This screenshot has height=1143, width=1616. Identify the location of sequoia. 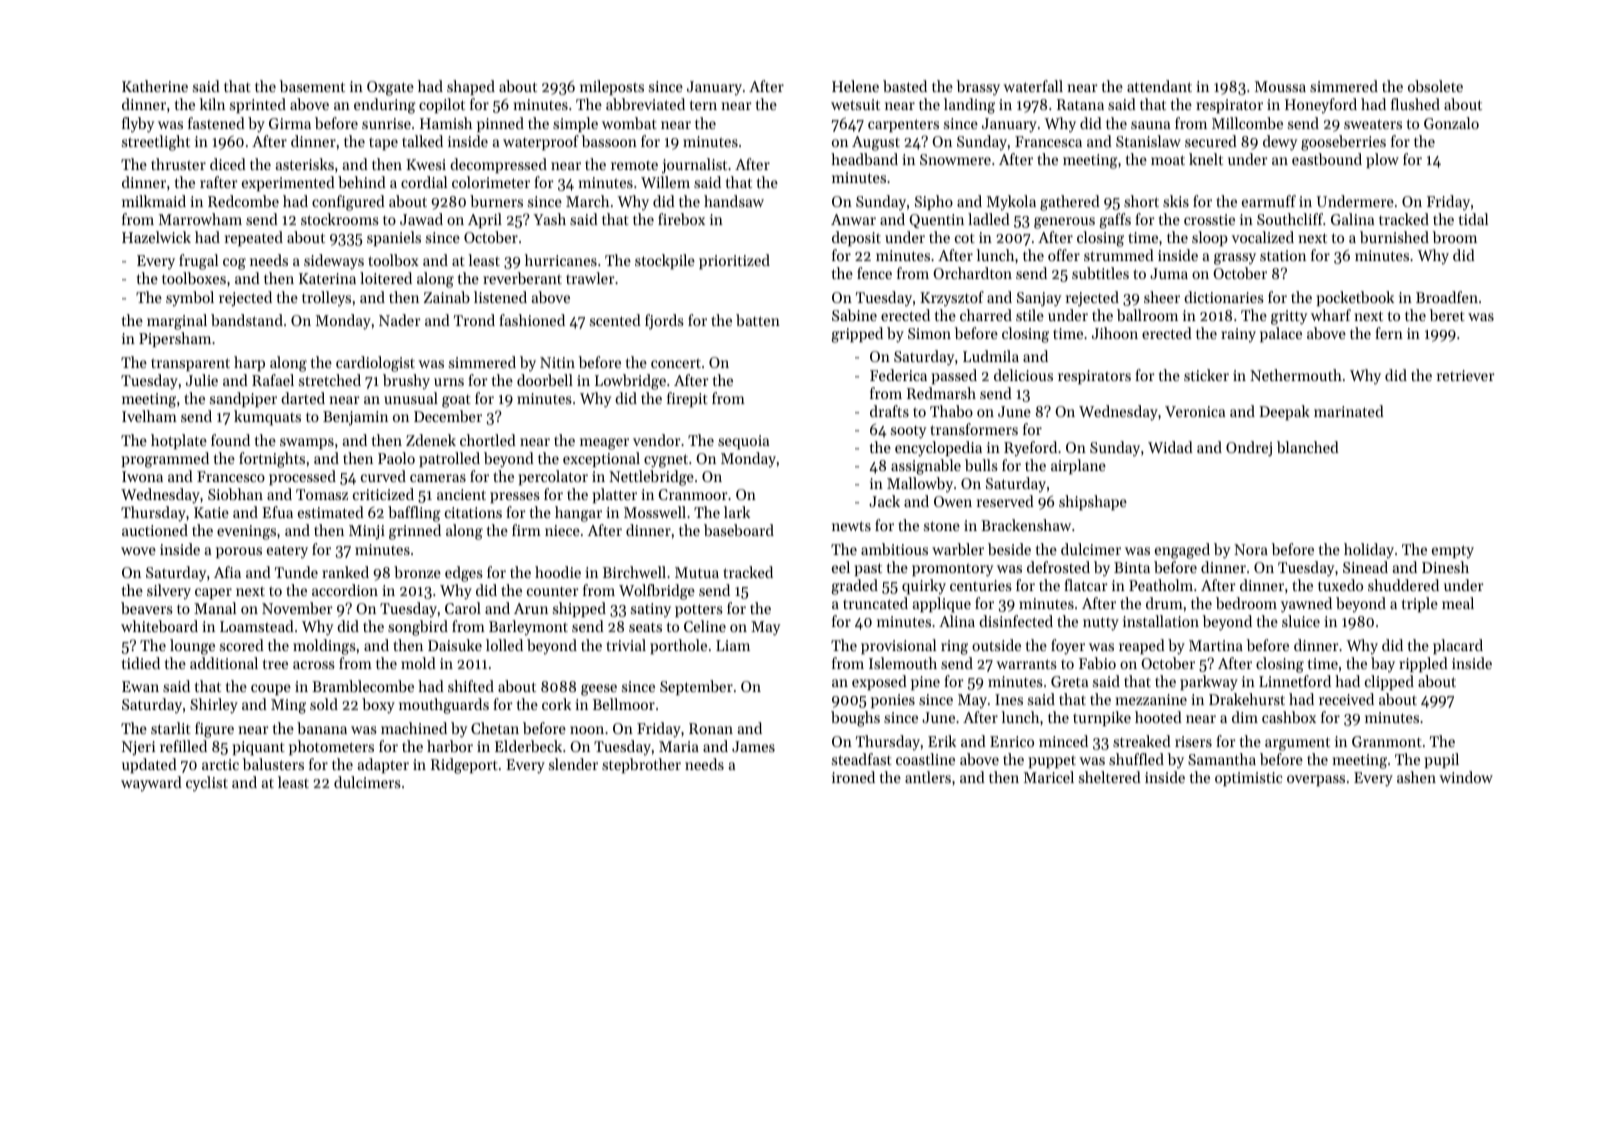
(743, 442).
